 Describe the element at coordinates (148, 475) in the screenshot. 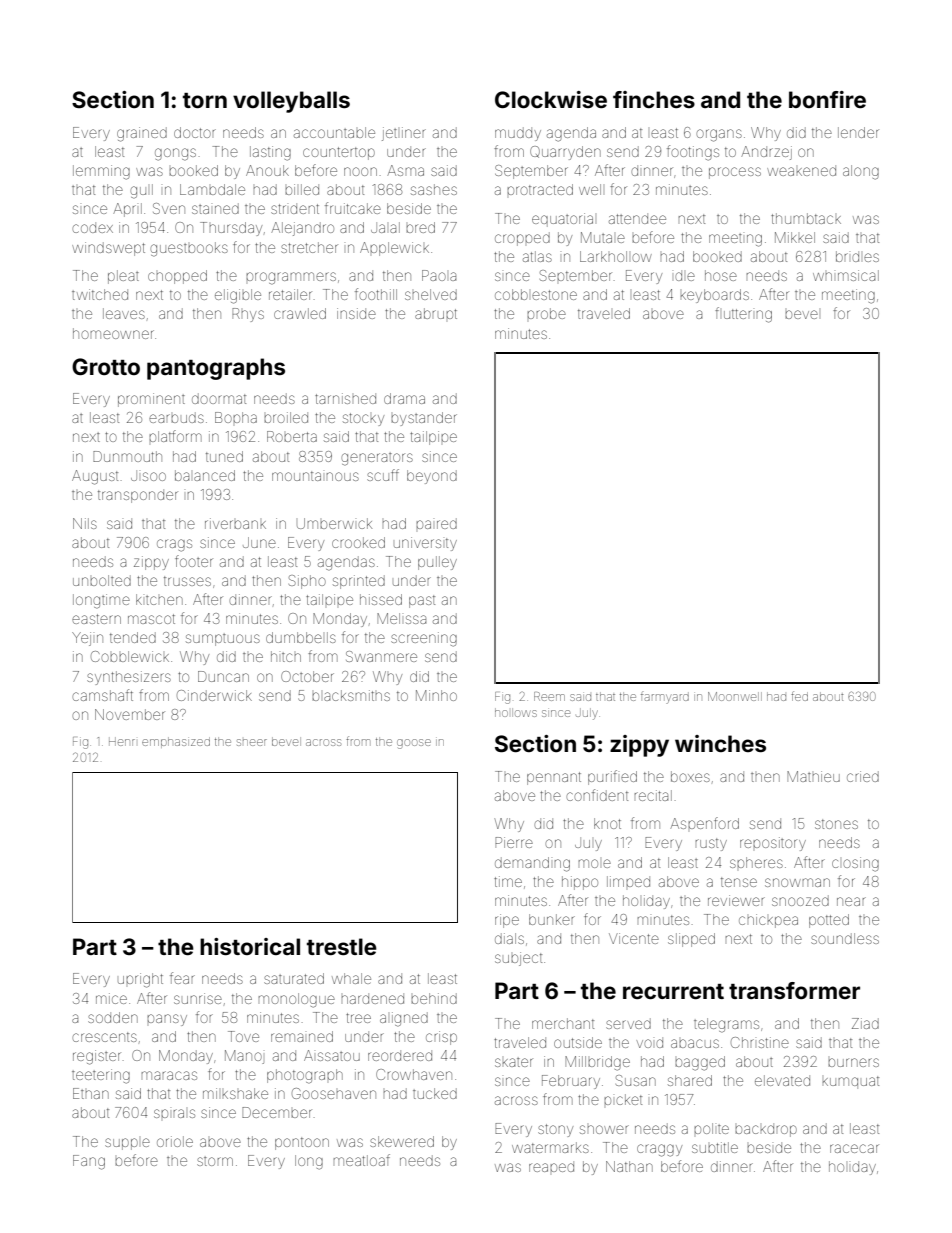

I see `Jisoo` at that location.
